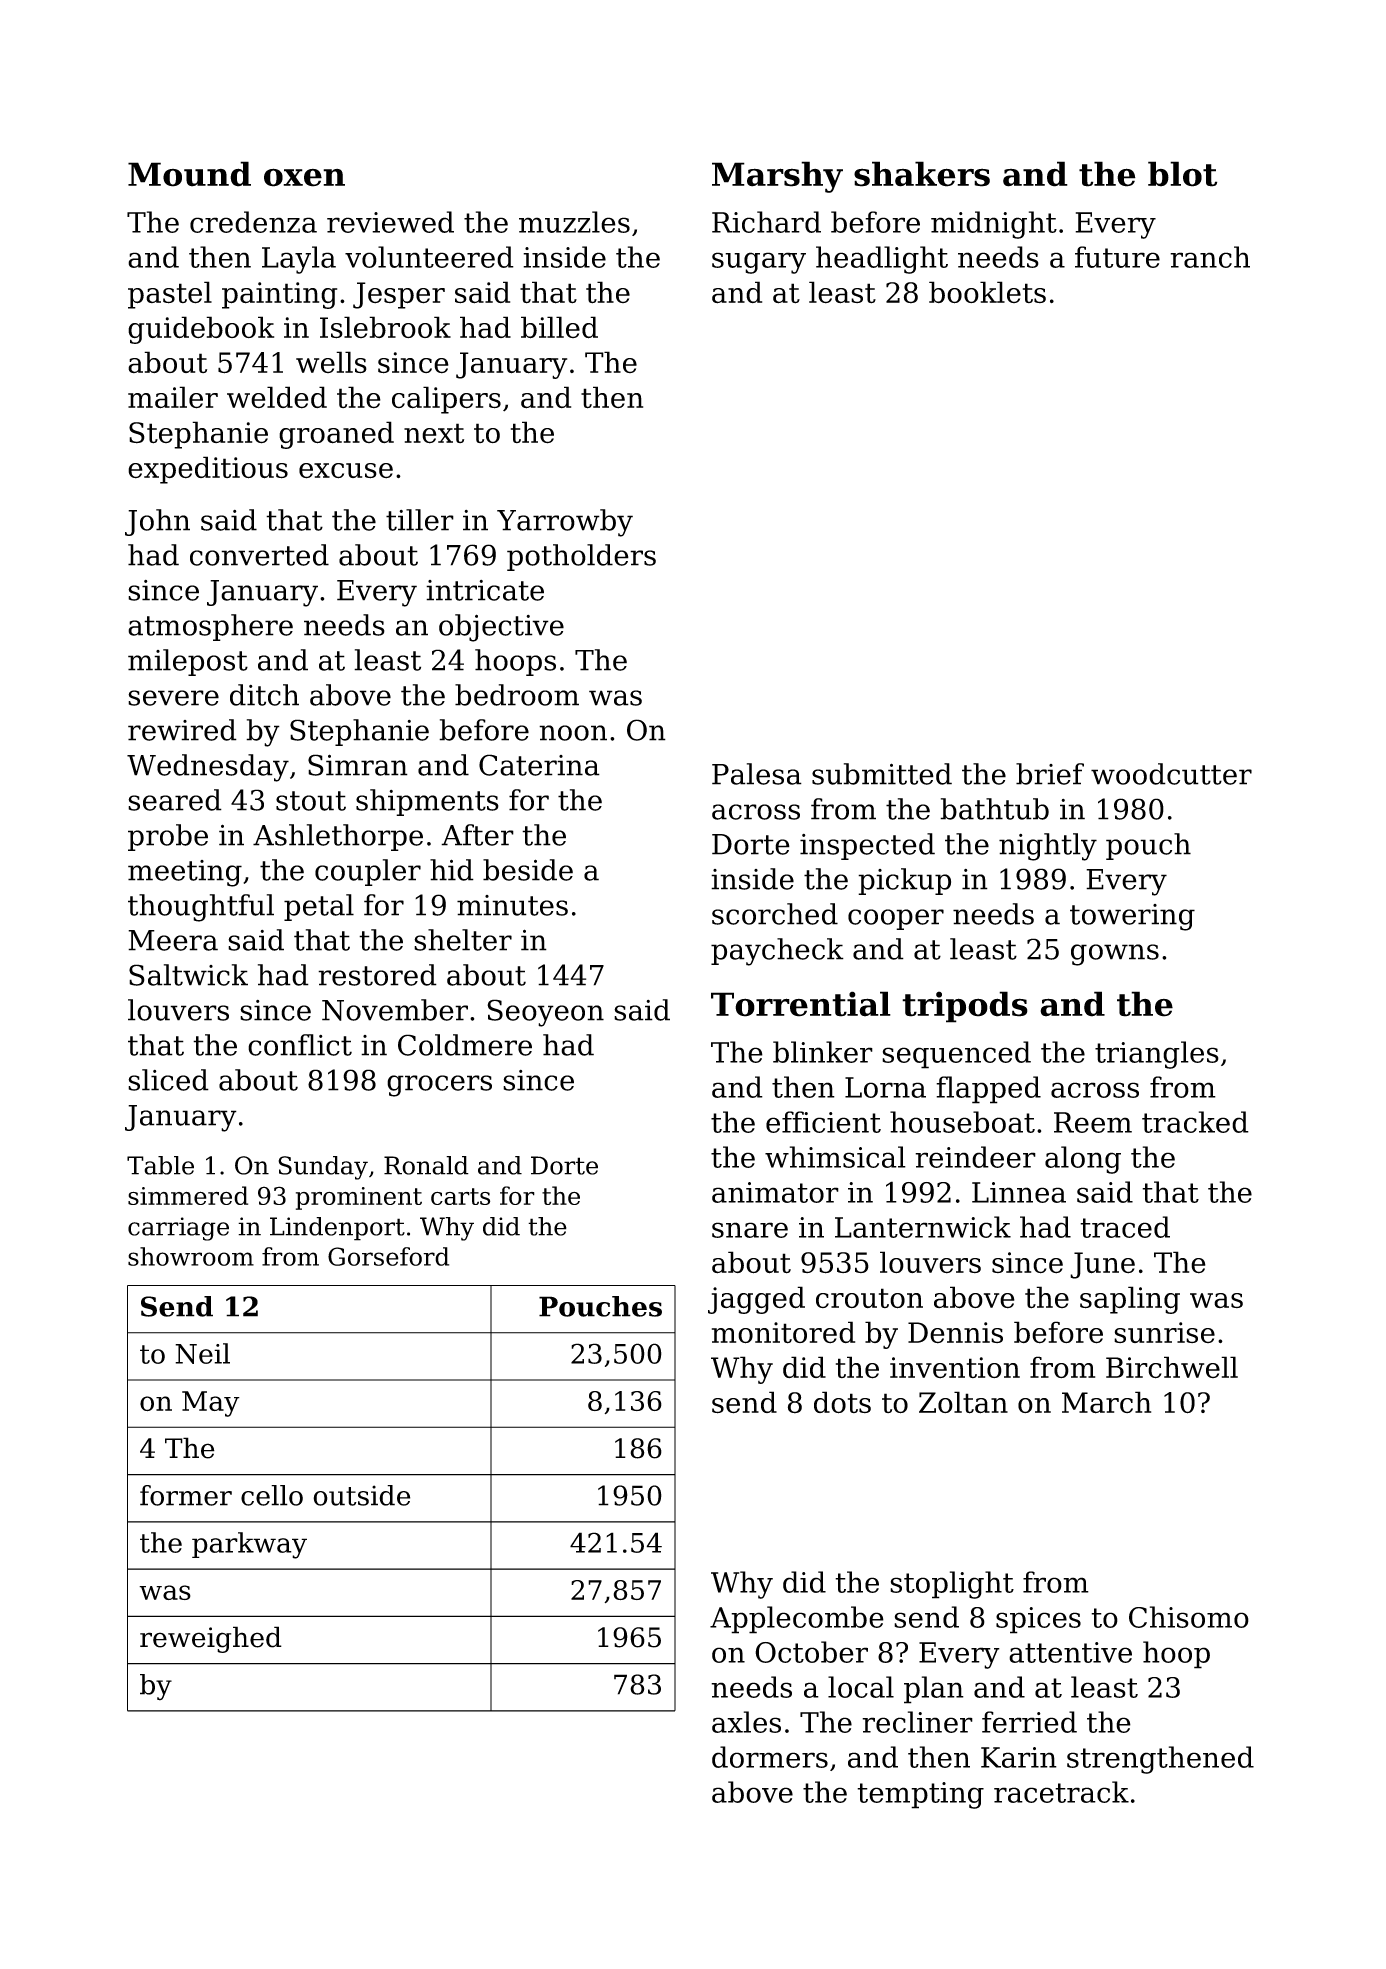  What do you see at coordinates (1117, 257) in the image?
I see `future` at bounding box center [1117, 257].
